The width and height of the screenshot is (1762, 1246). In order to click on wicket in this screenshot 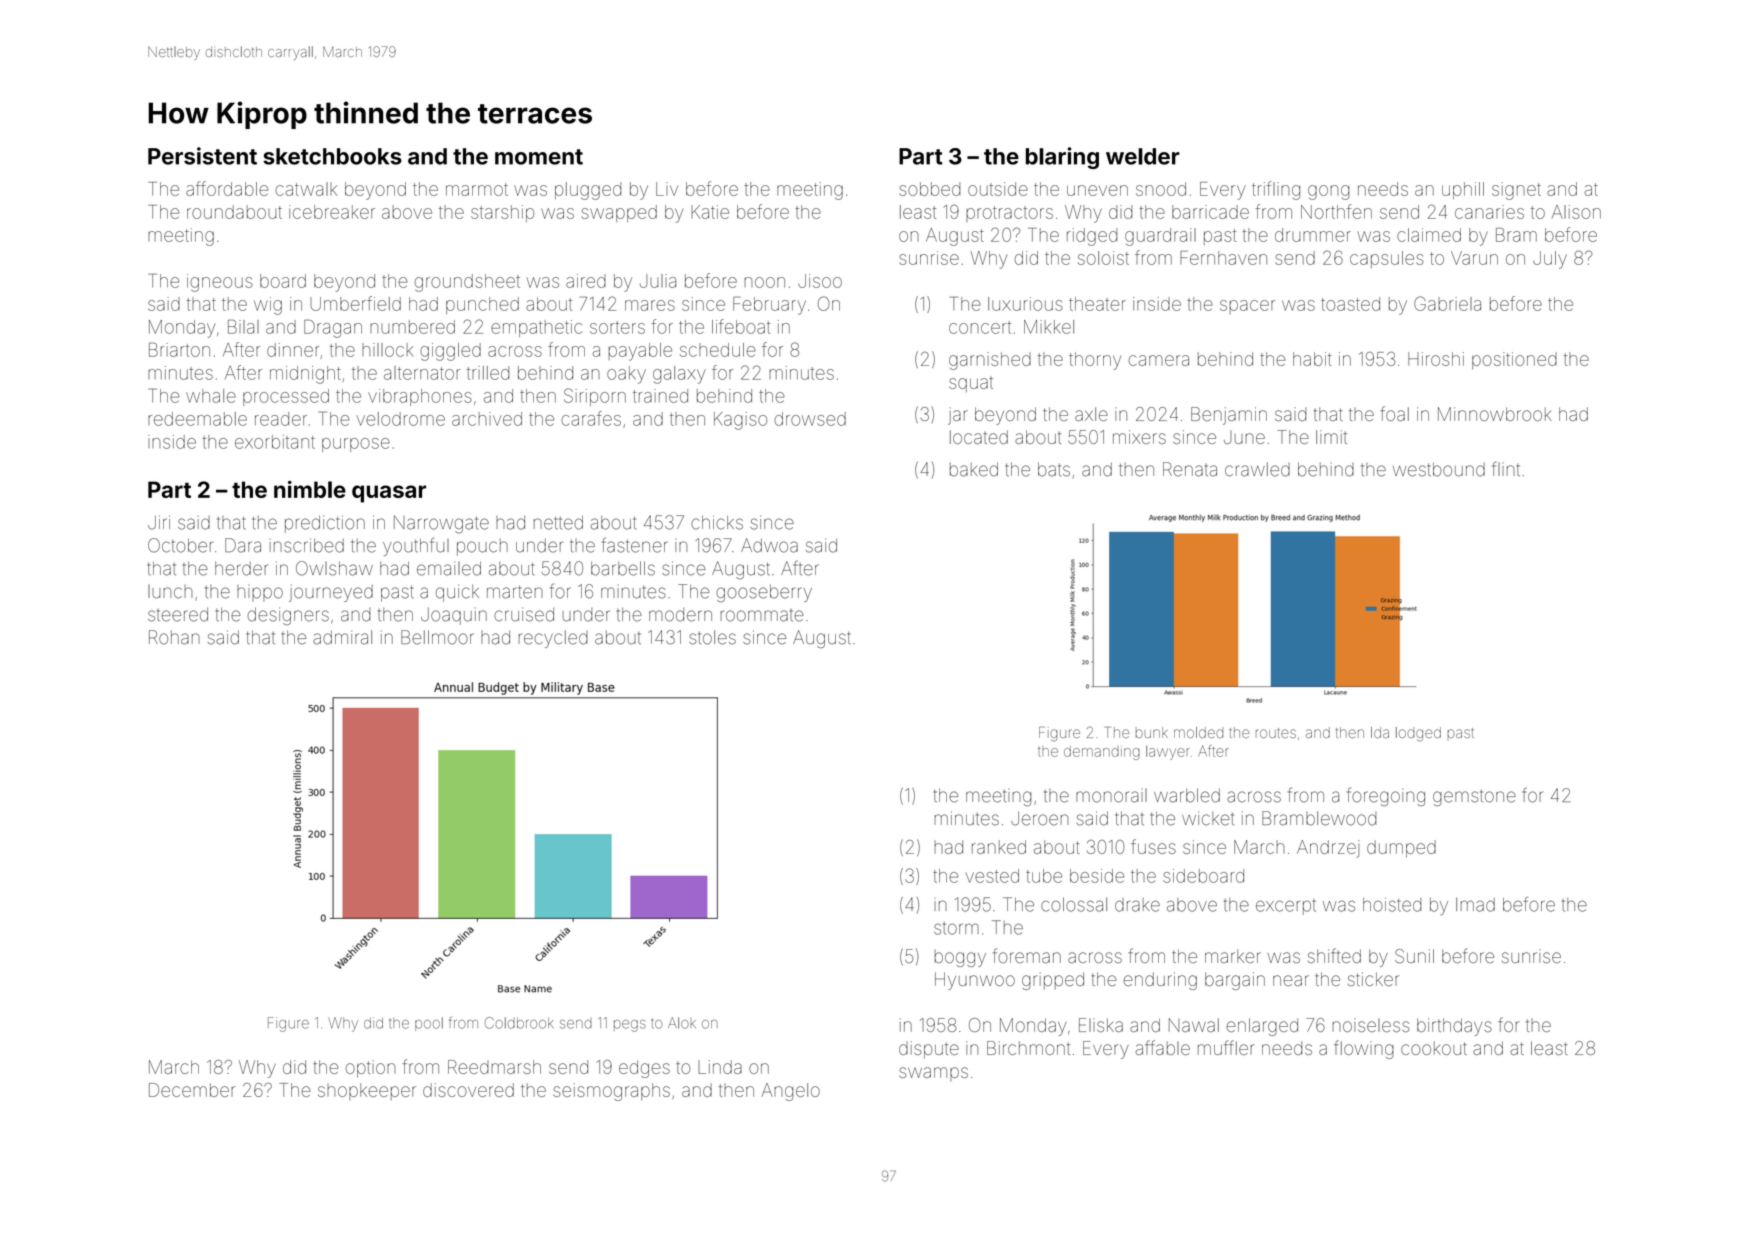, I will do `click(1208, 818)`.
